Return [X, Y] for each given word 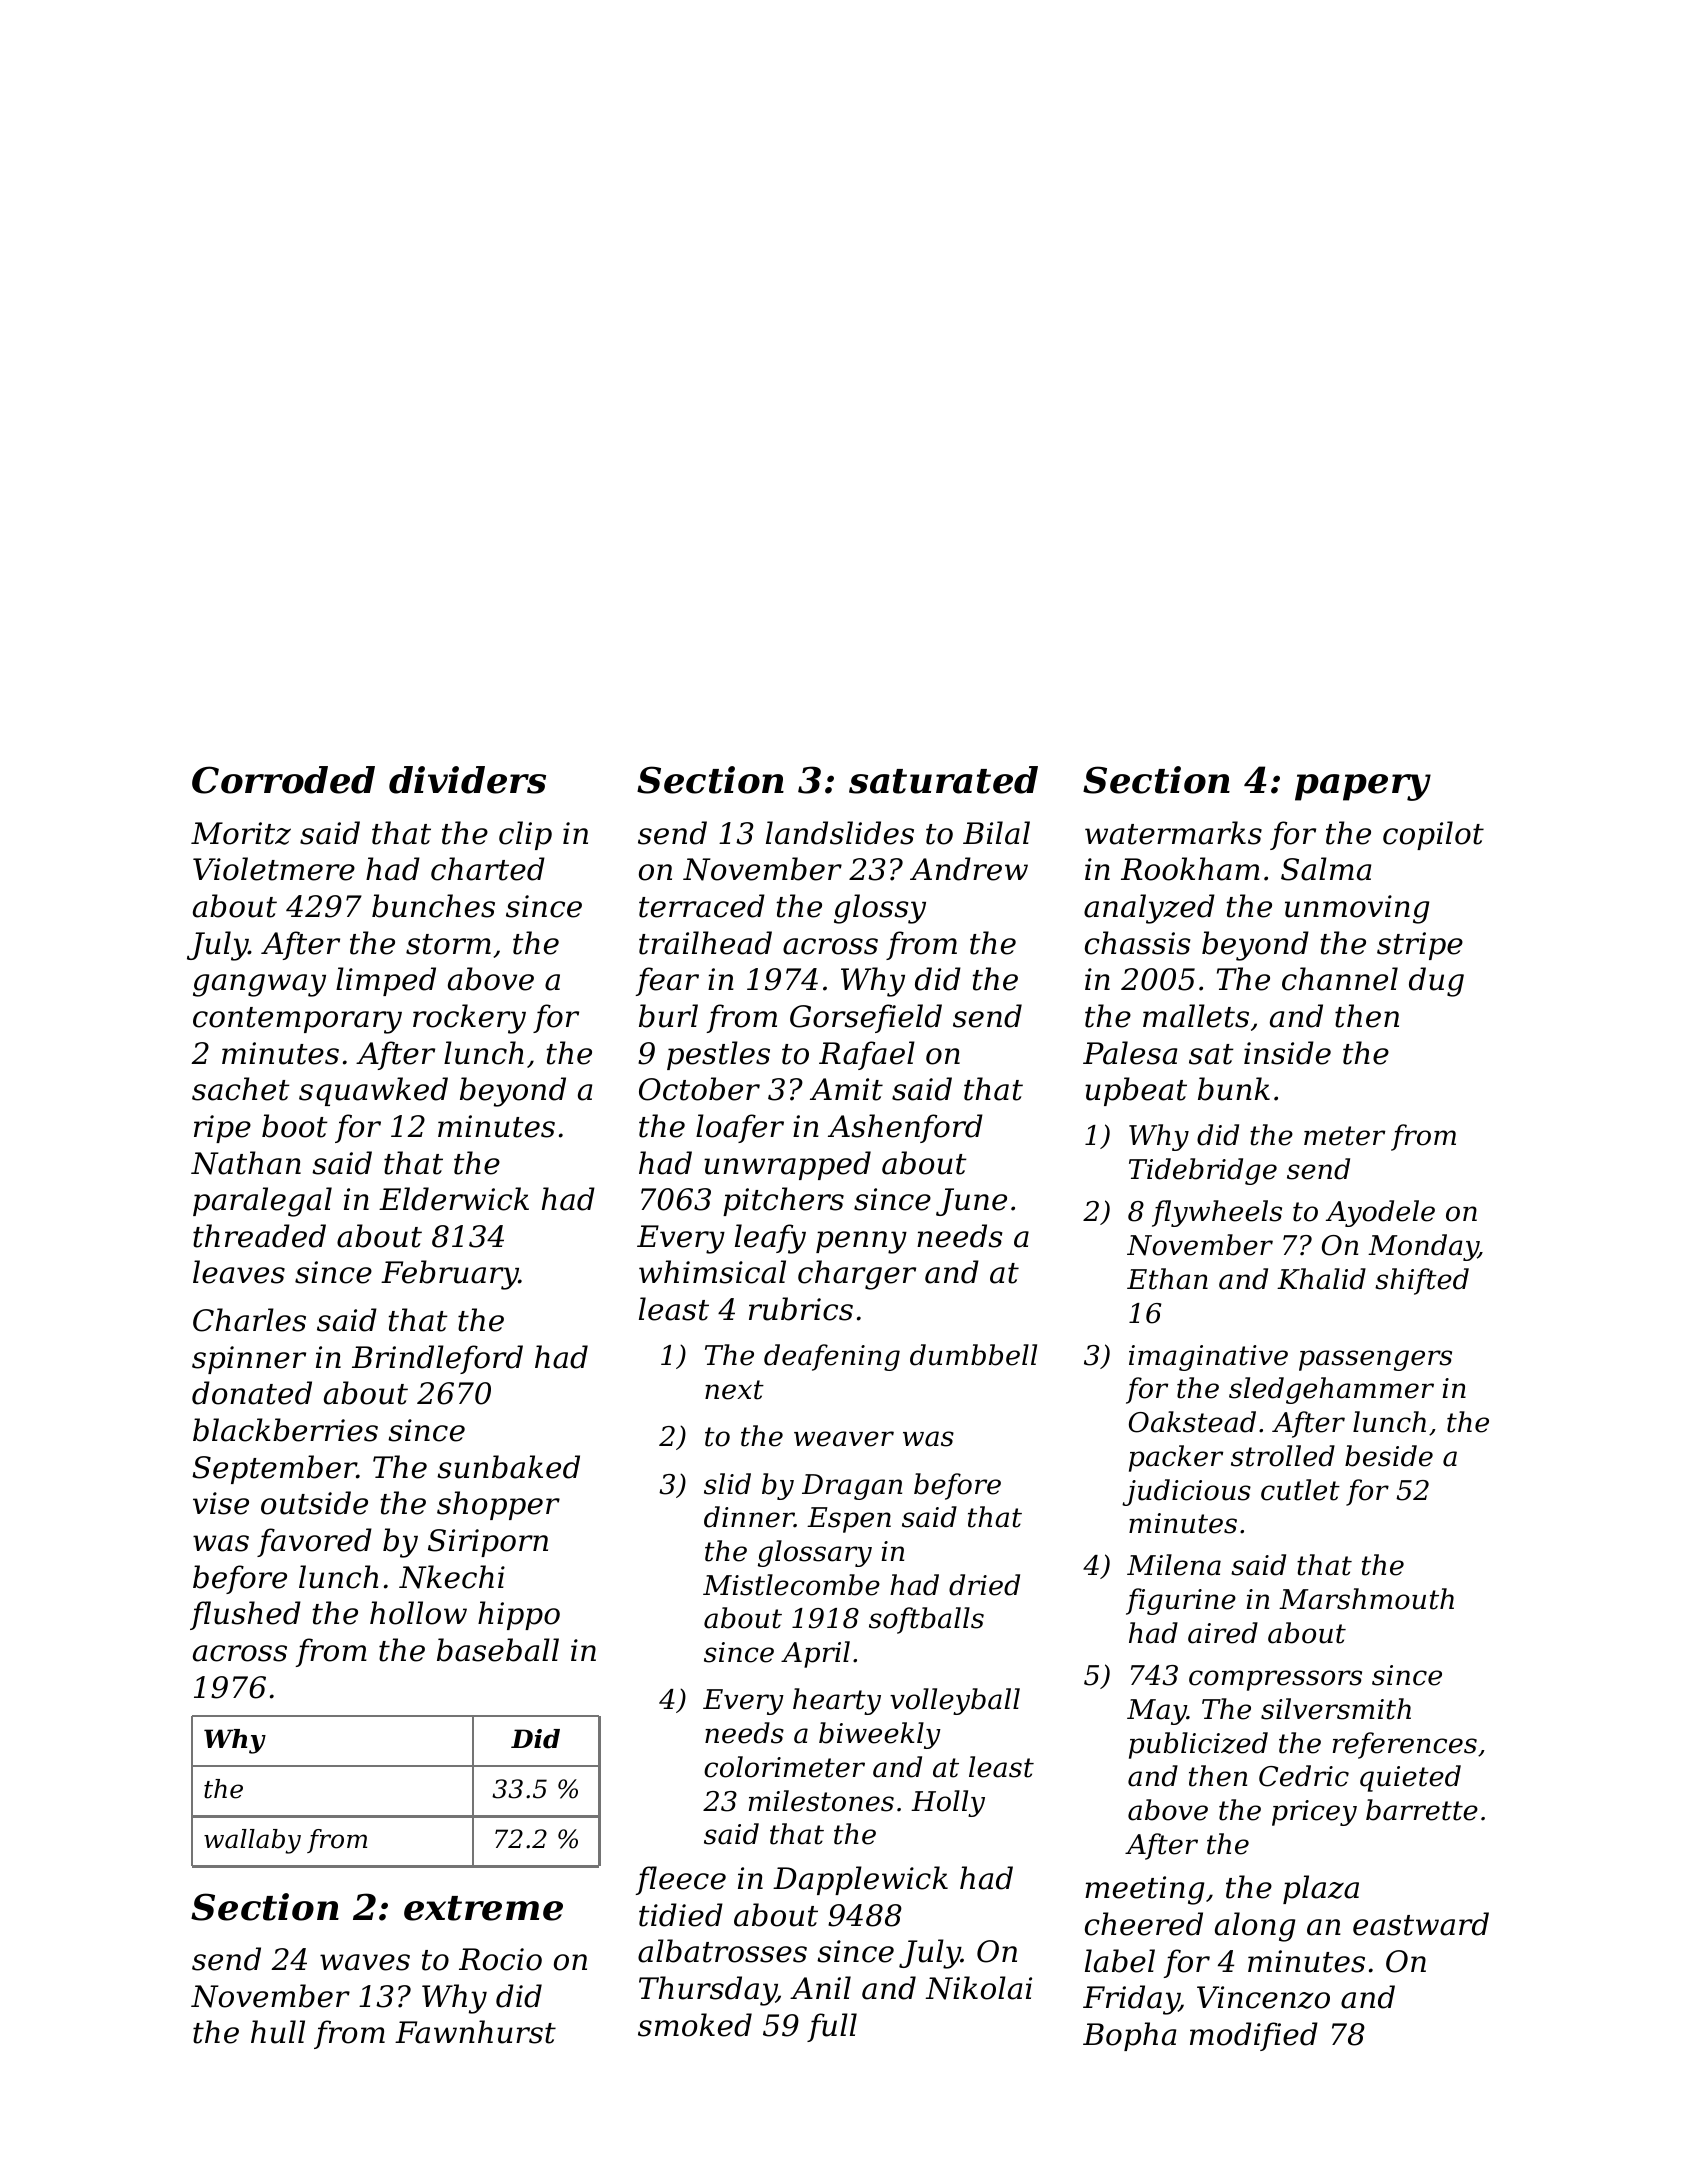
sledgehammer [1331, 1390]
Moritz [241, 833]
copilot [1433, 835]
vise [221, 1503]
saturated [943, 780]
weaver [844, 1439]
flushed [245, 1615]
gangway [259, 985]
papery [1363, 787]
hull [278, 2032]
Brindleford [437, 1359]
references [1405, 1745]
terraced [702, 906]
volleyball [955, 1701]
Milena [1174, 1565]
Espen [849, 1520]
